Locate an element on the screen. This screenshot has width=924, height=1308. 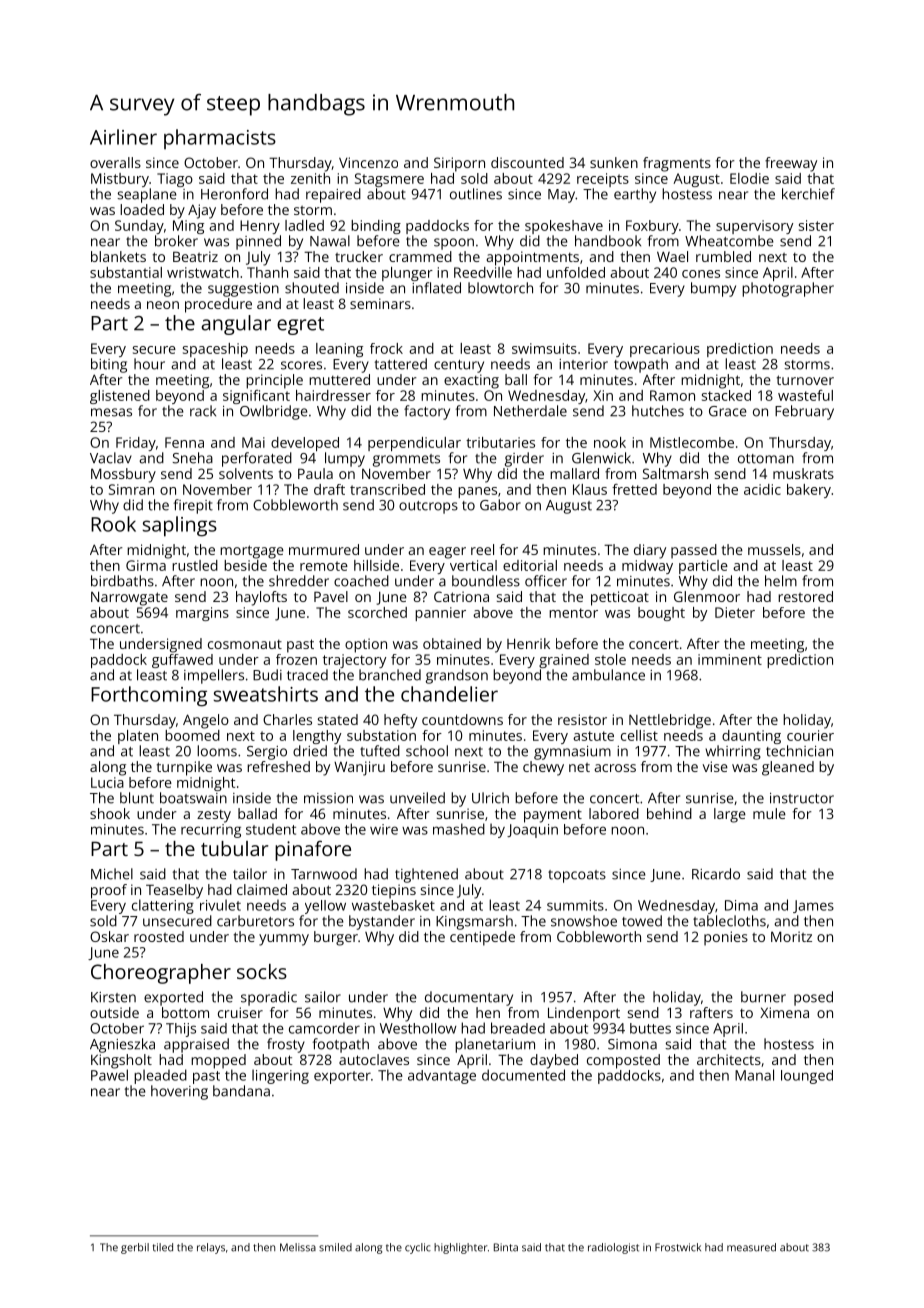
grained is located at coordinates (564, 661).
